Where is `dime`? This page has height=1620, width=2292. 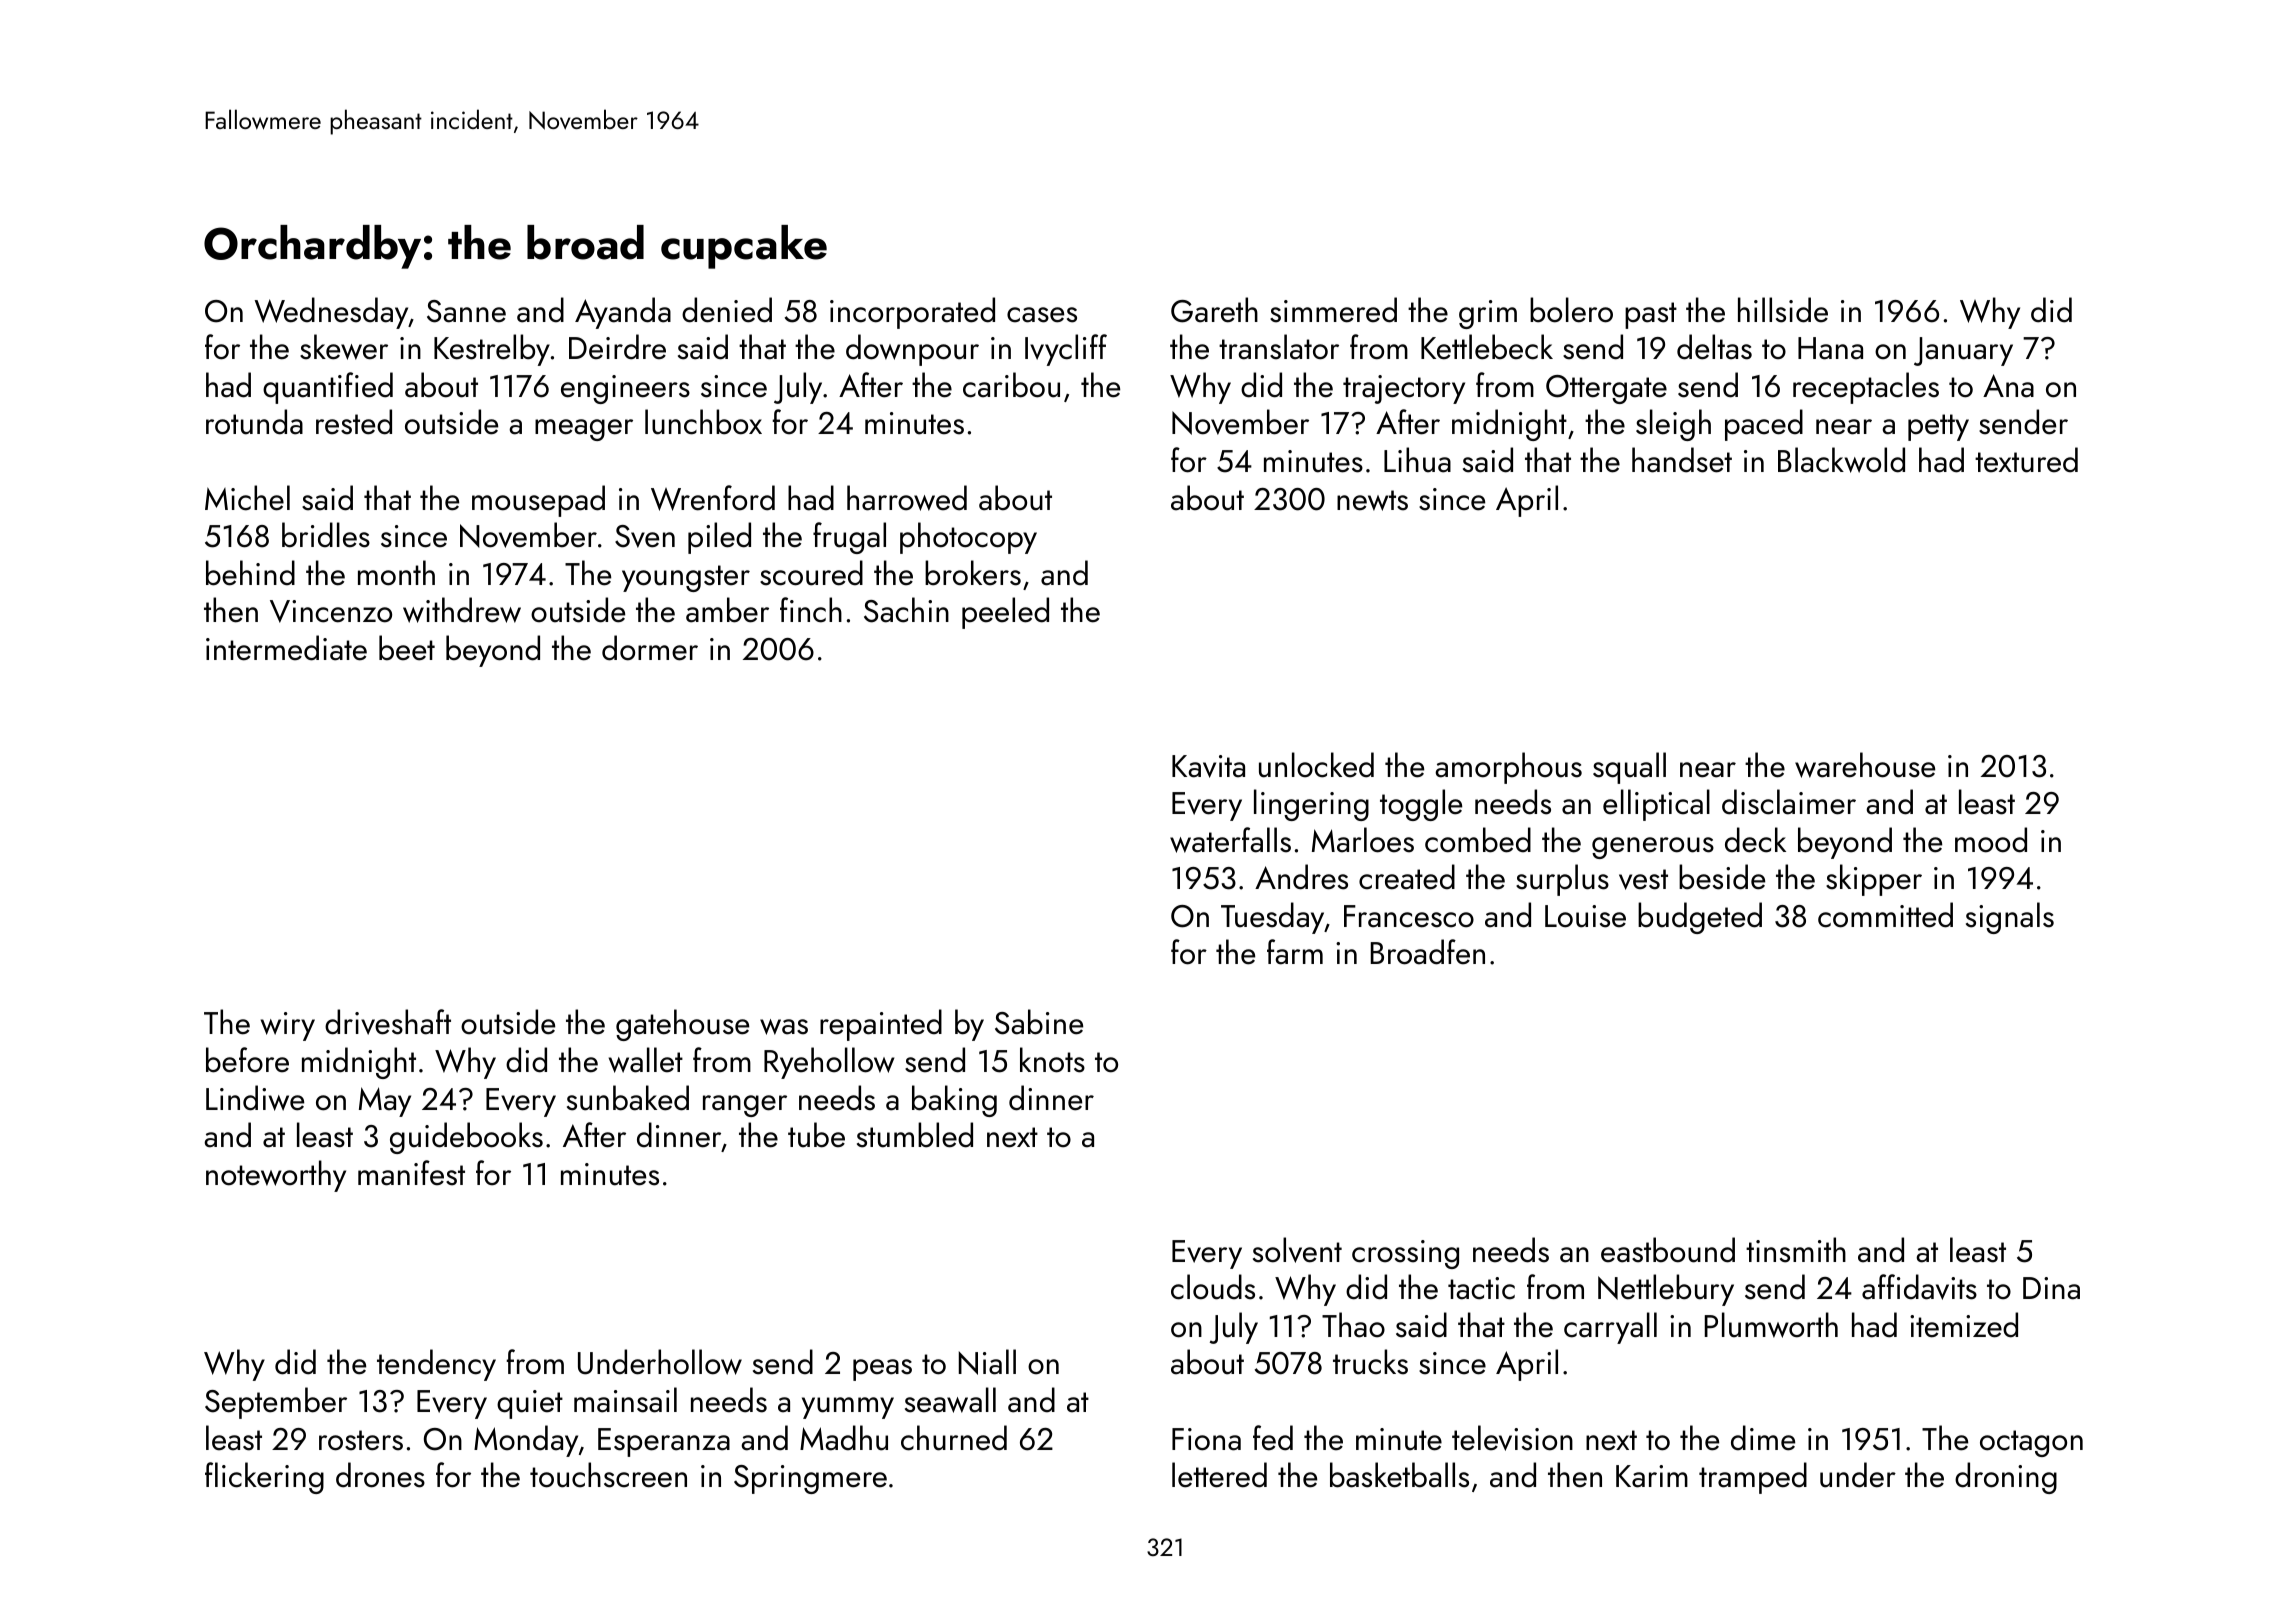 dime is located at coordinates (1763, 1438).
